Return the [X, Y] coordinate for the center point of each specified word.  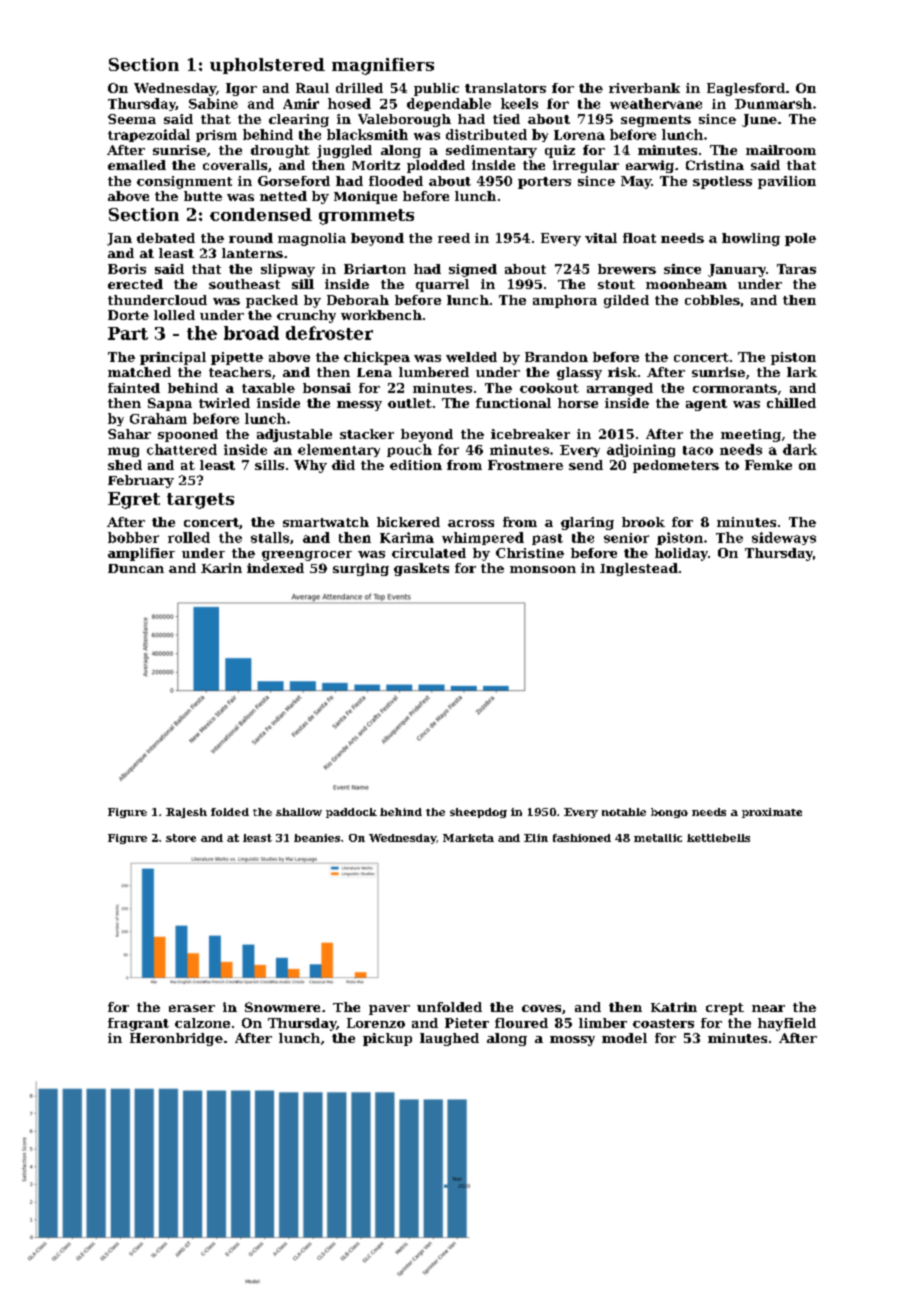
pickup [387, 1039]
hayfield [787, 1024]
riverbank [644, 88]
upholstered [267, 66]
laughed [449, 1039]
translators [505, 88]
